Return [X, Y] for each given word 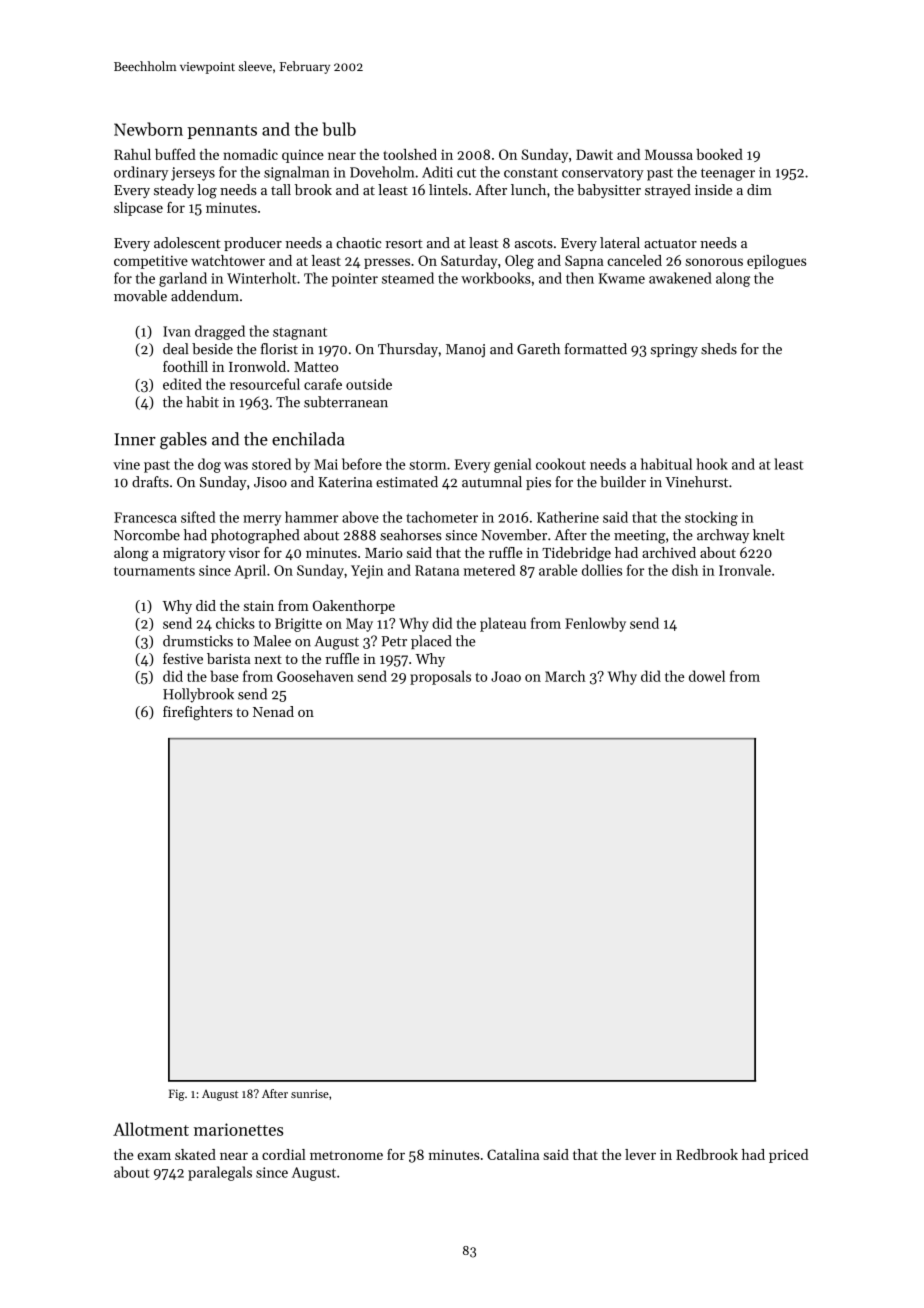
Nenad [273, 711]
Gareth [538, 349]
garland [183, 279]
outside [369, 384]
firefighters [197, 713]
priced [788, 1156]
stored [271, 464]
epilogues [776, 262]
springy [674, 351]
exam [154, 1156]
